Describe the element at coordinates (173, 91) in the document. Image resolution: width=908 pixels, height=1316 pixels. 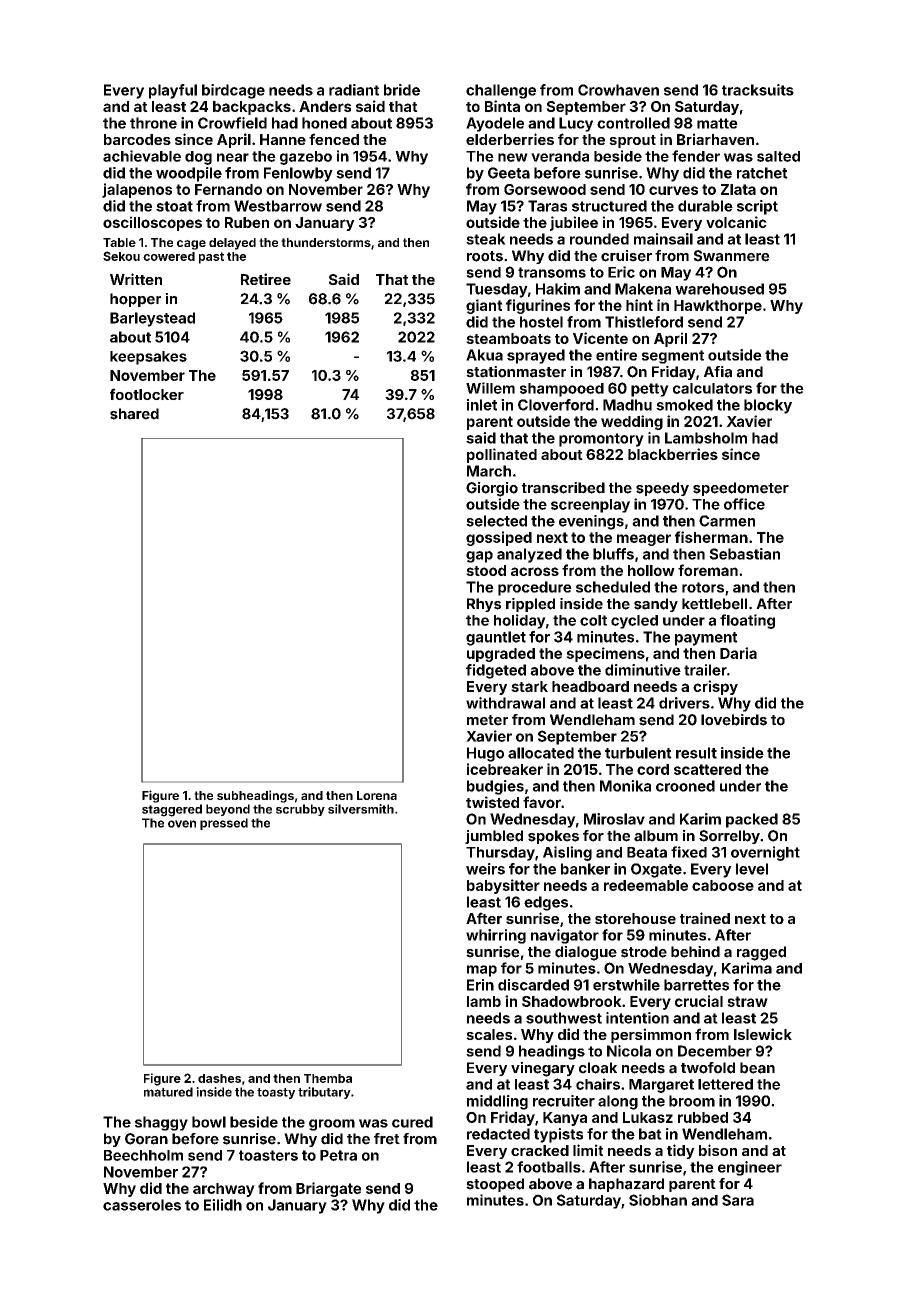
I see `playful` at that location.
